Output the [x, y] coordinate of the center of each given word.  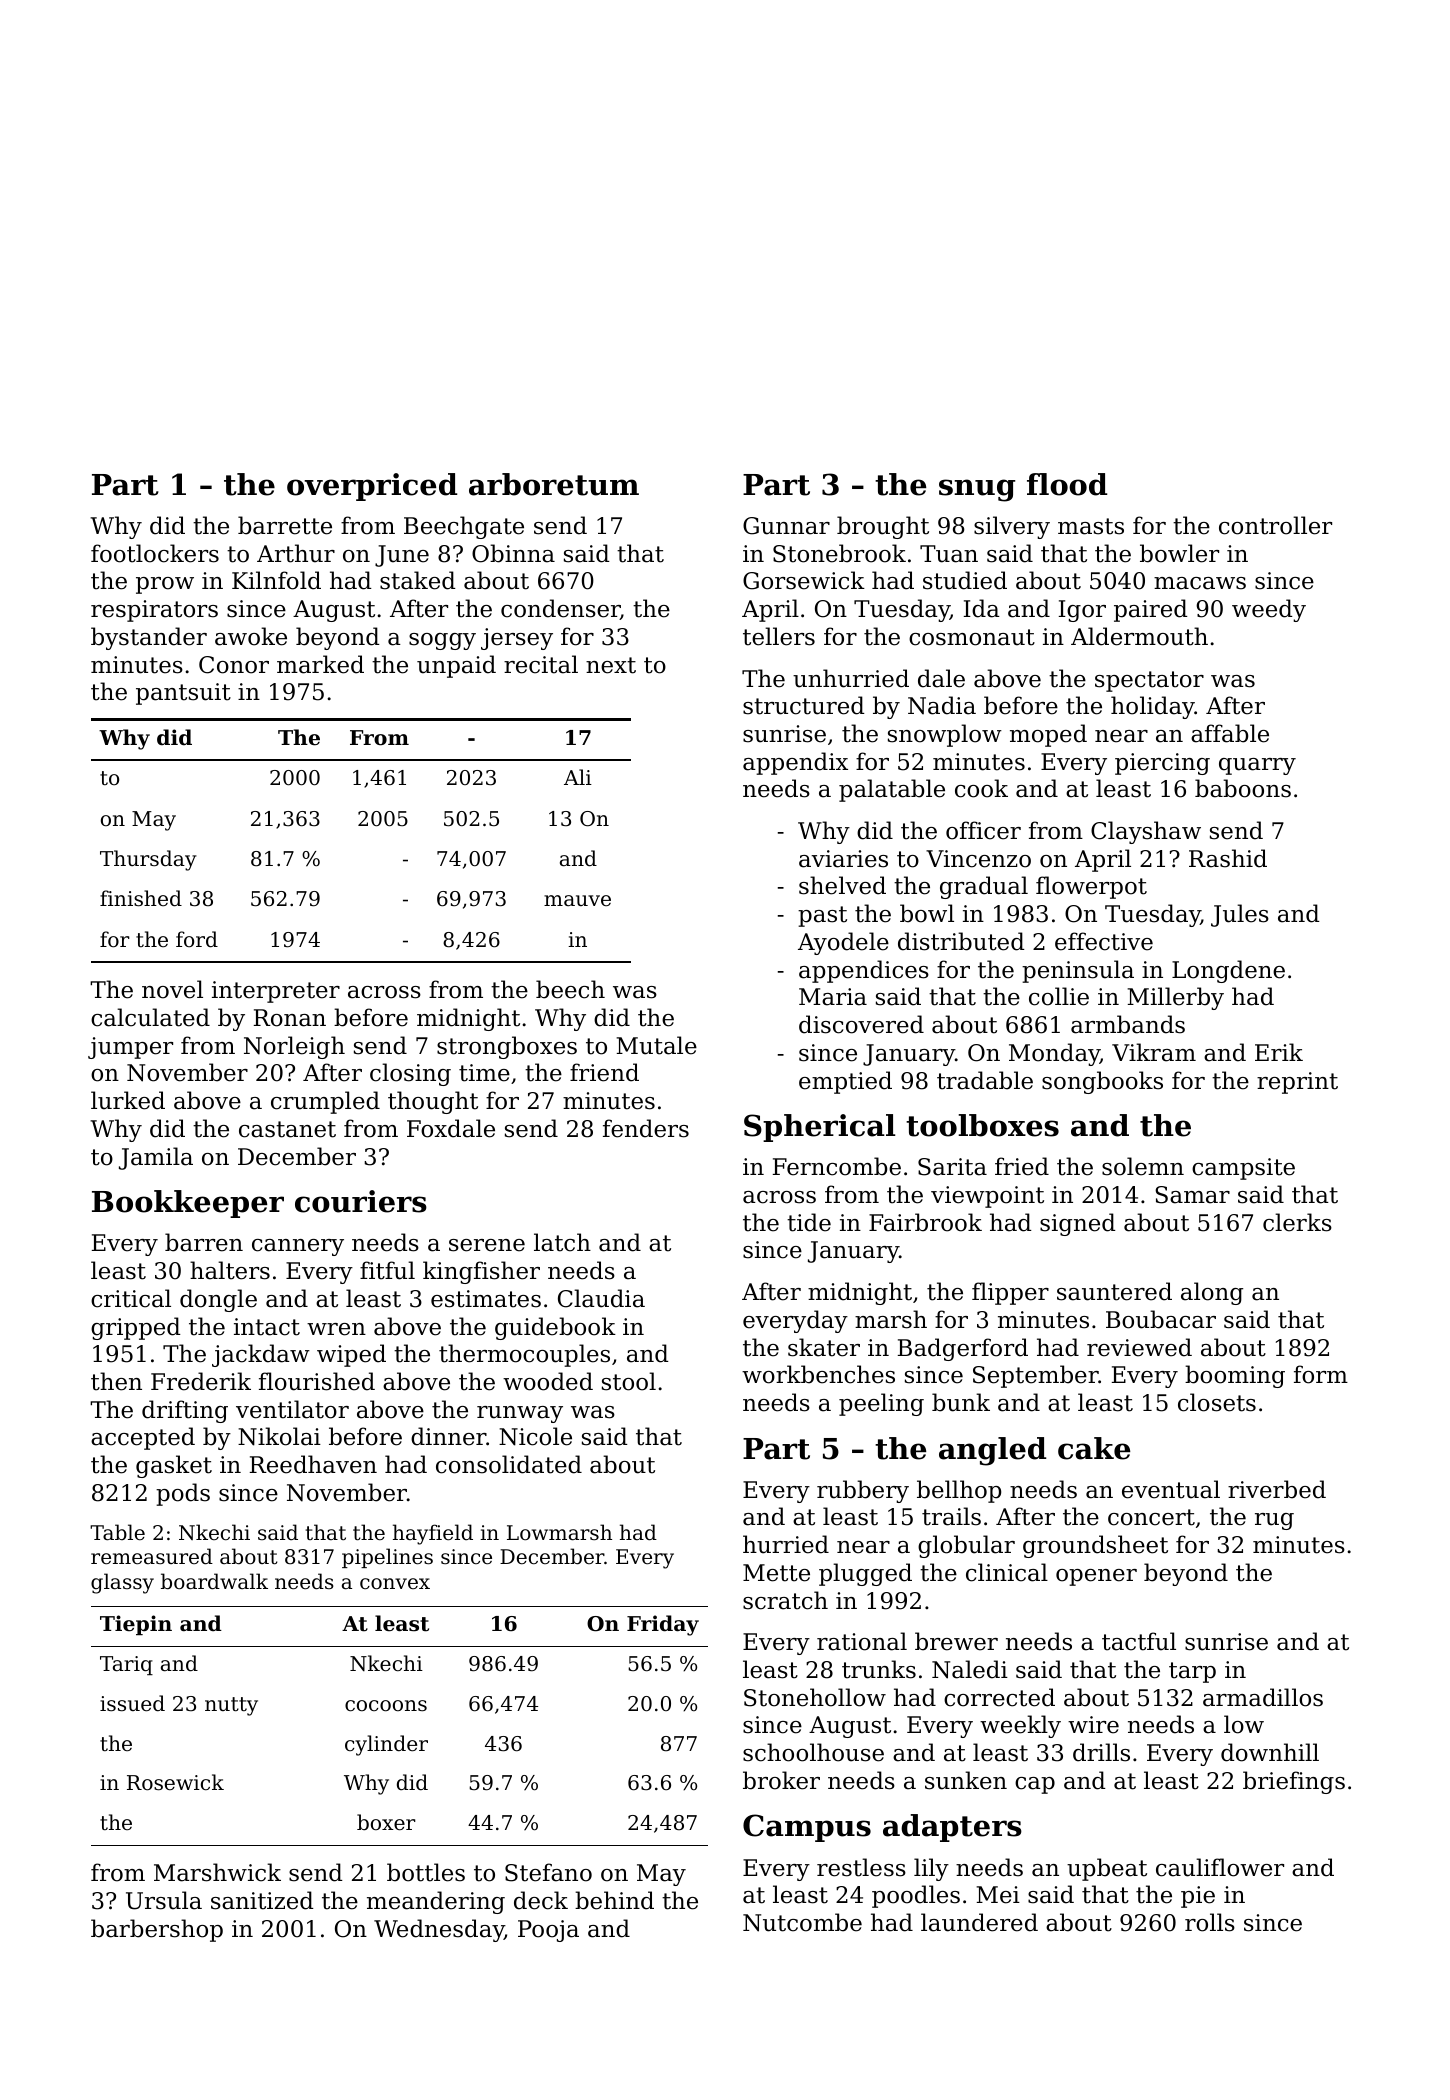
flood [1067, 484]
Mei [998, 1895]
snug [977, 490]
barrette [285, 525]
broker [781, 1780]
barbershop [157, 1930]
